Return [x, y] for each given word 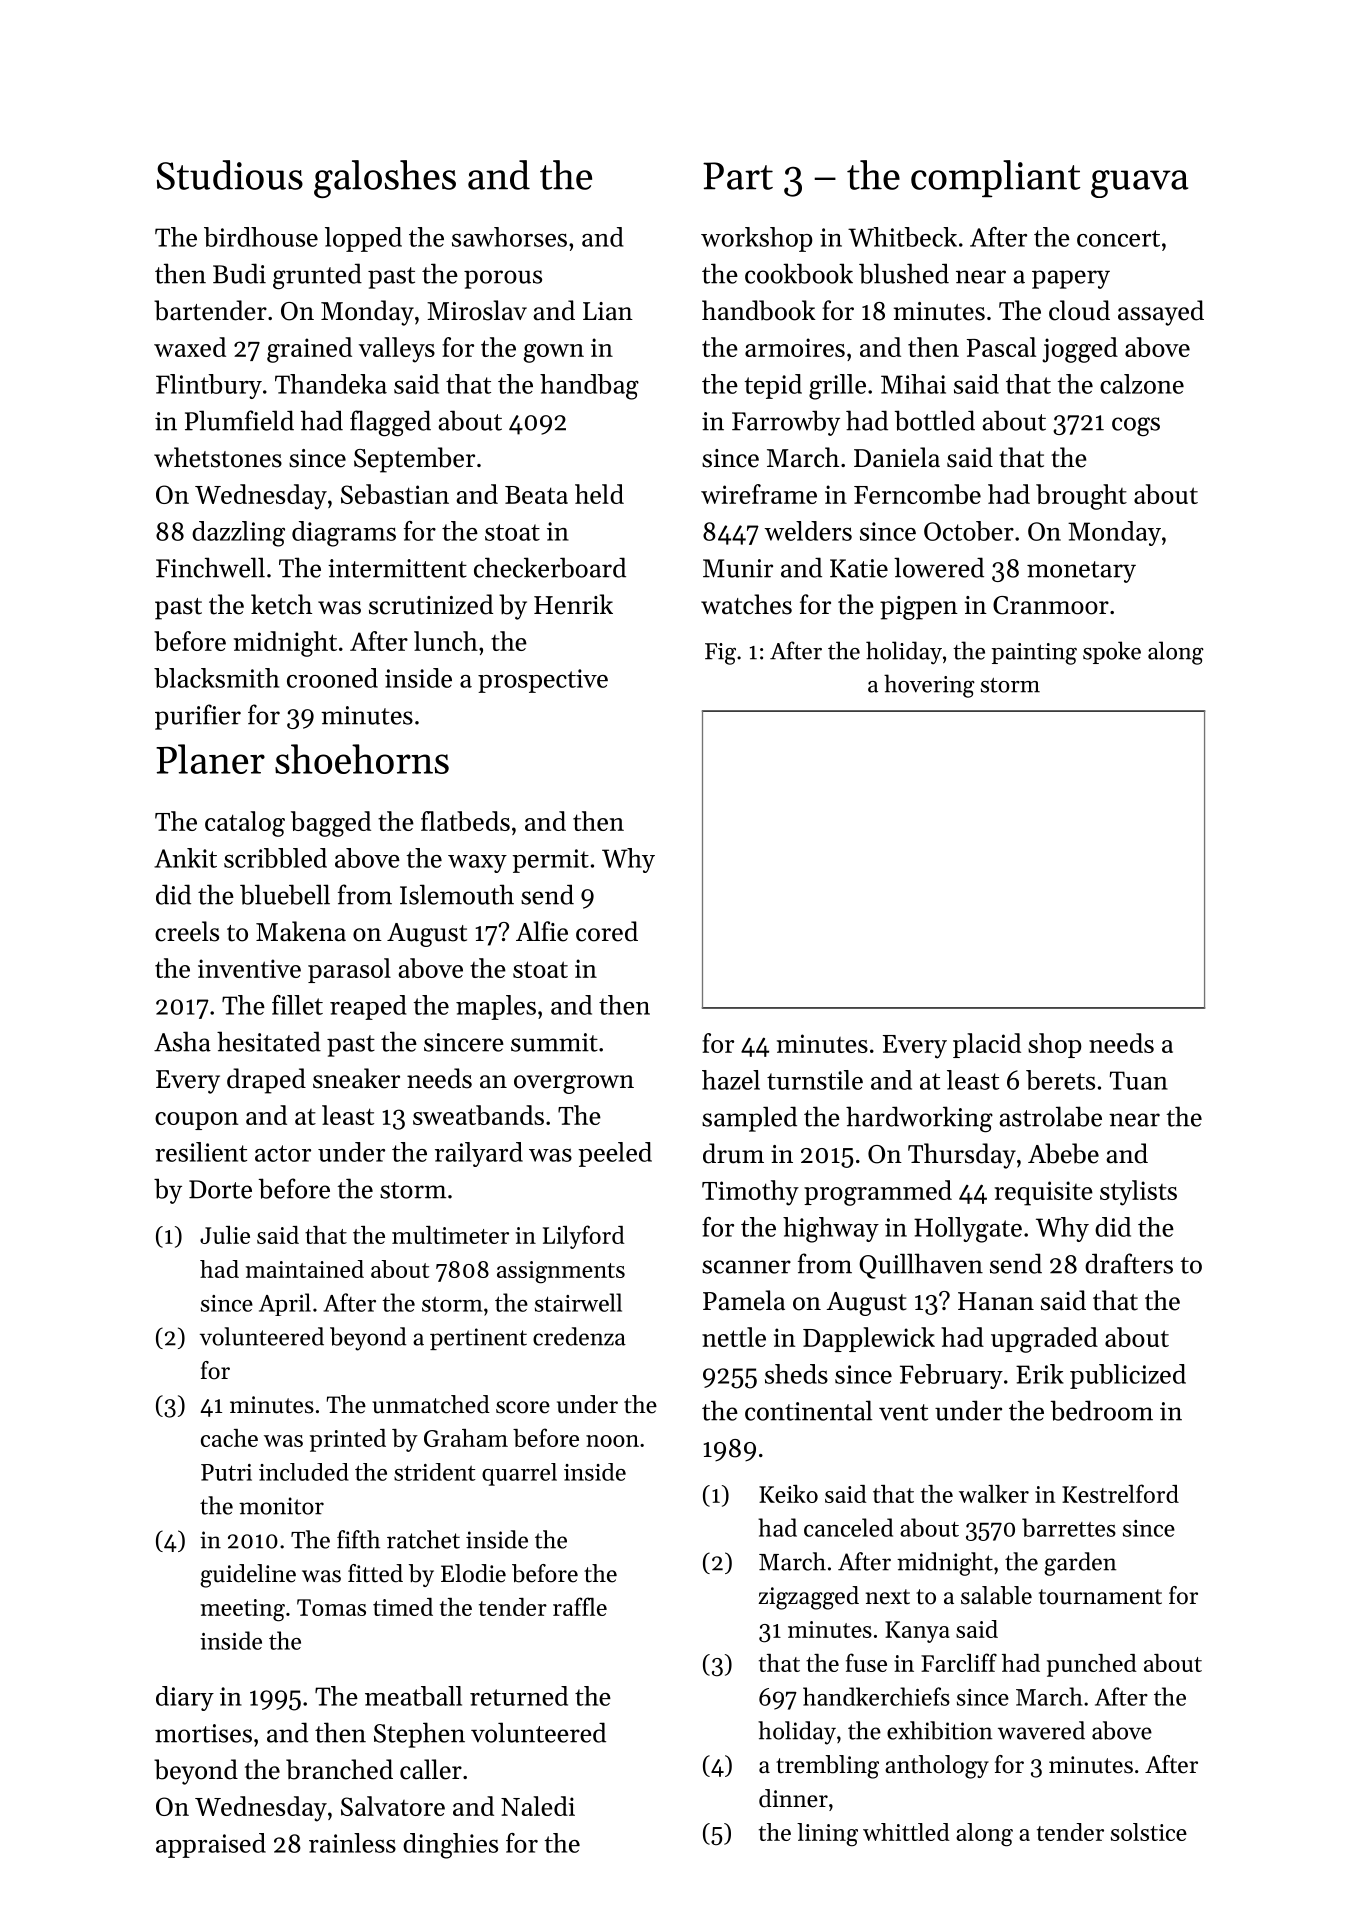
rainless [352, 1843]
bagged [331, 824]
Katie [859, 568]
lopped [363, 239]
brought [1081, 497]
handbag [589, 387]
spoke [1112, 652]
